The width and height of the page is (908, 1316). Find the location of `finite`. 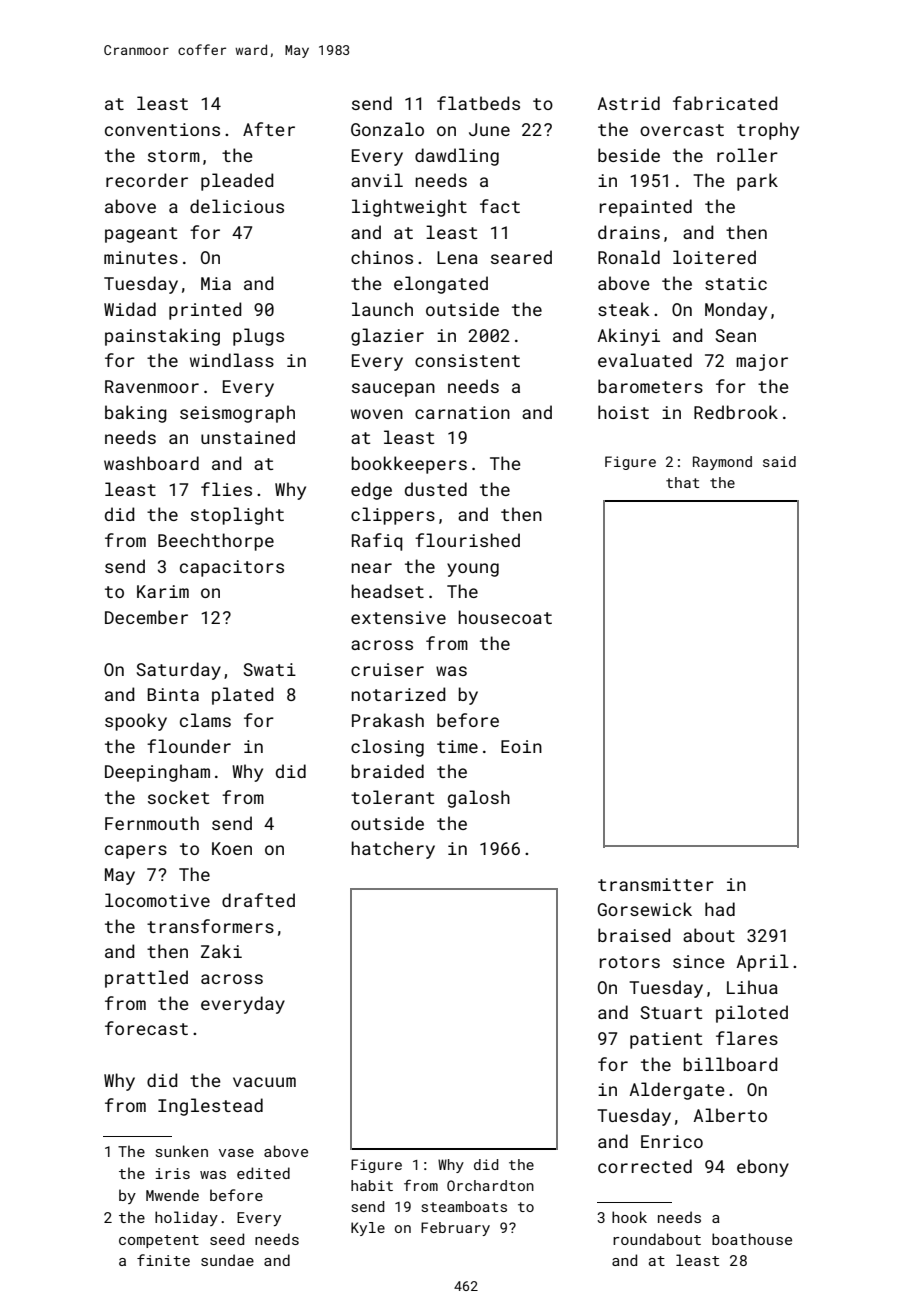

finite is located at coordinates (163, 1260).
